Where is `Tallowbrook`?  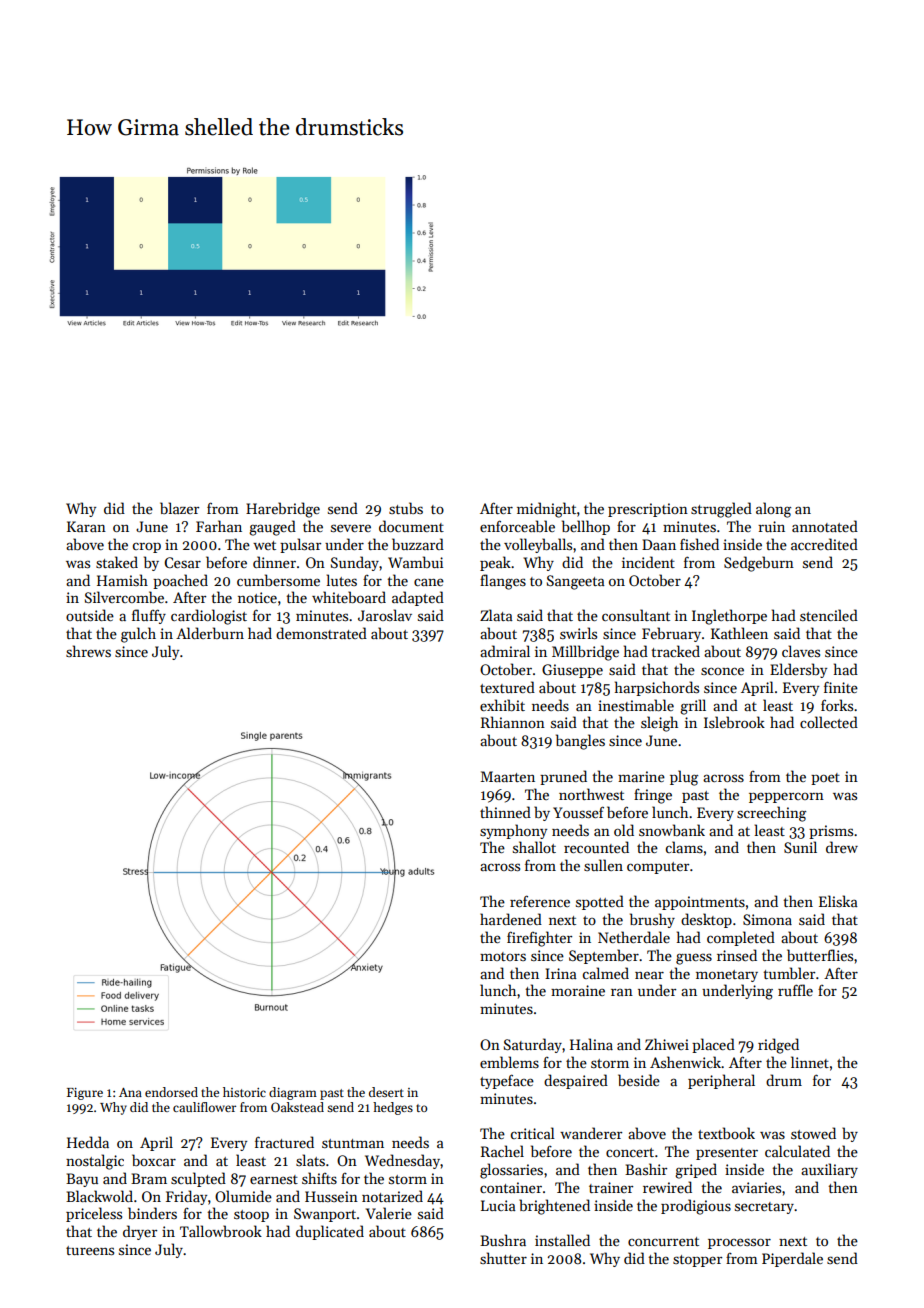 Tallowbrook is located at coordinates (221, 1231).
